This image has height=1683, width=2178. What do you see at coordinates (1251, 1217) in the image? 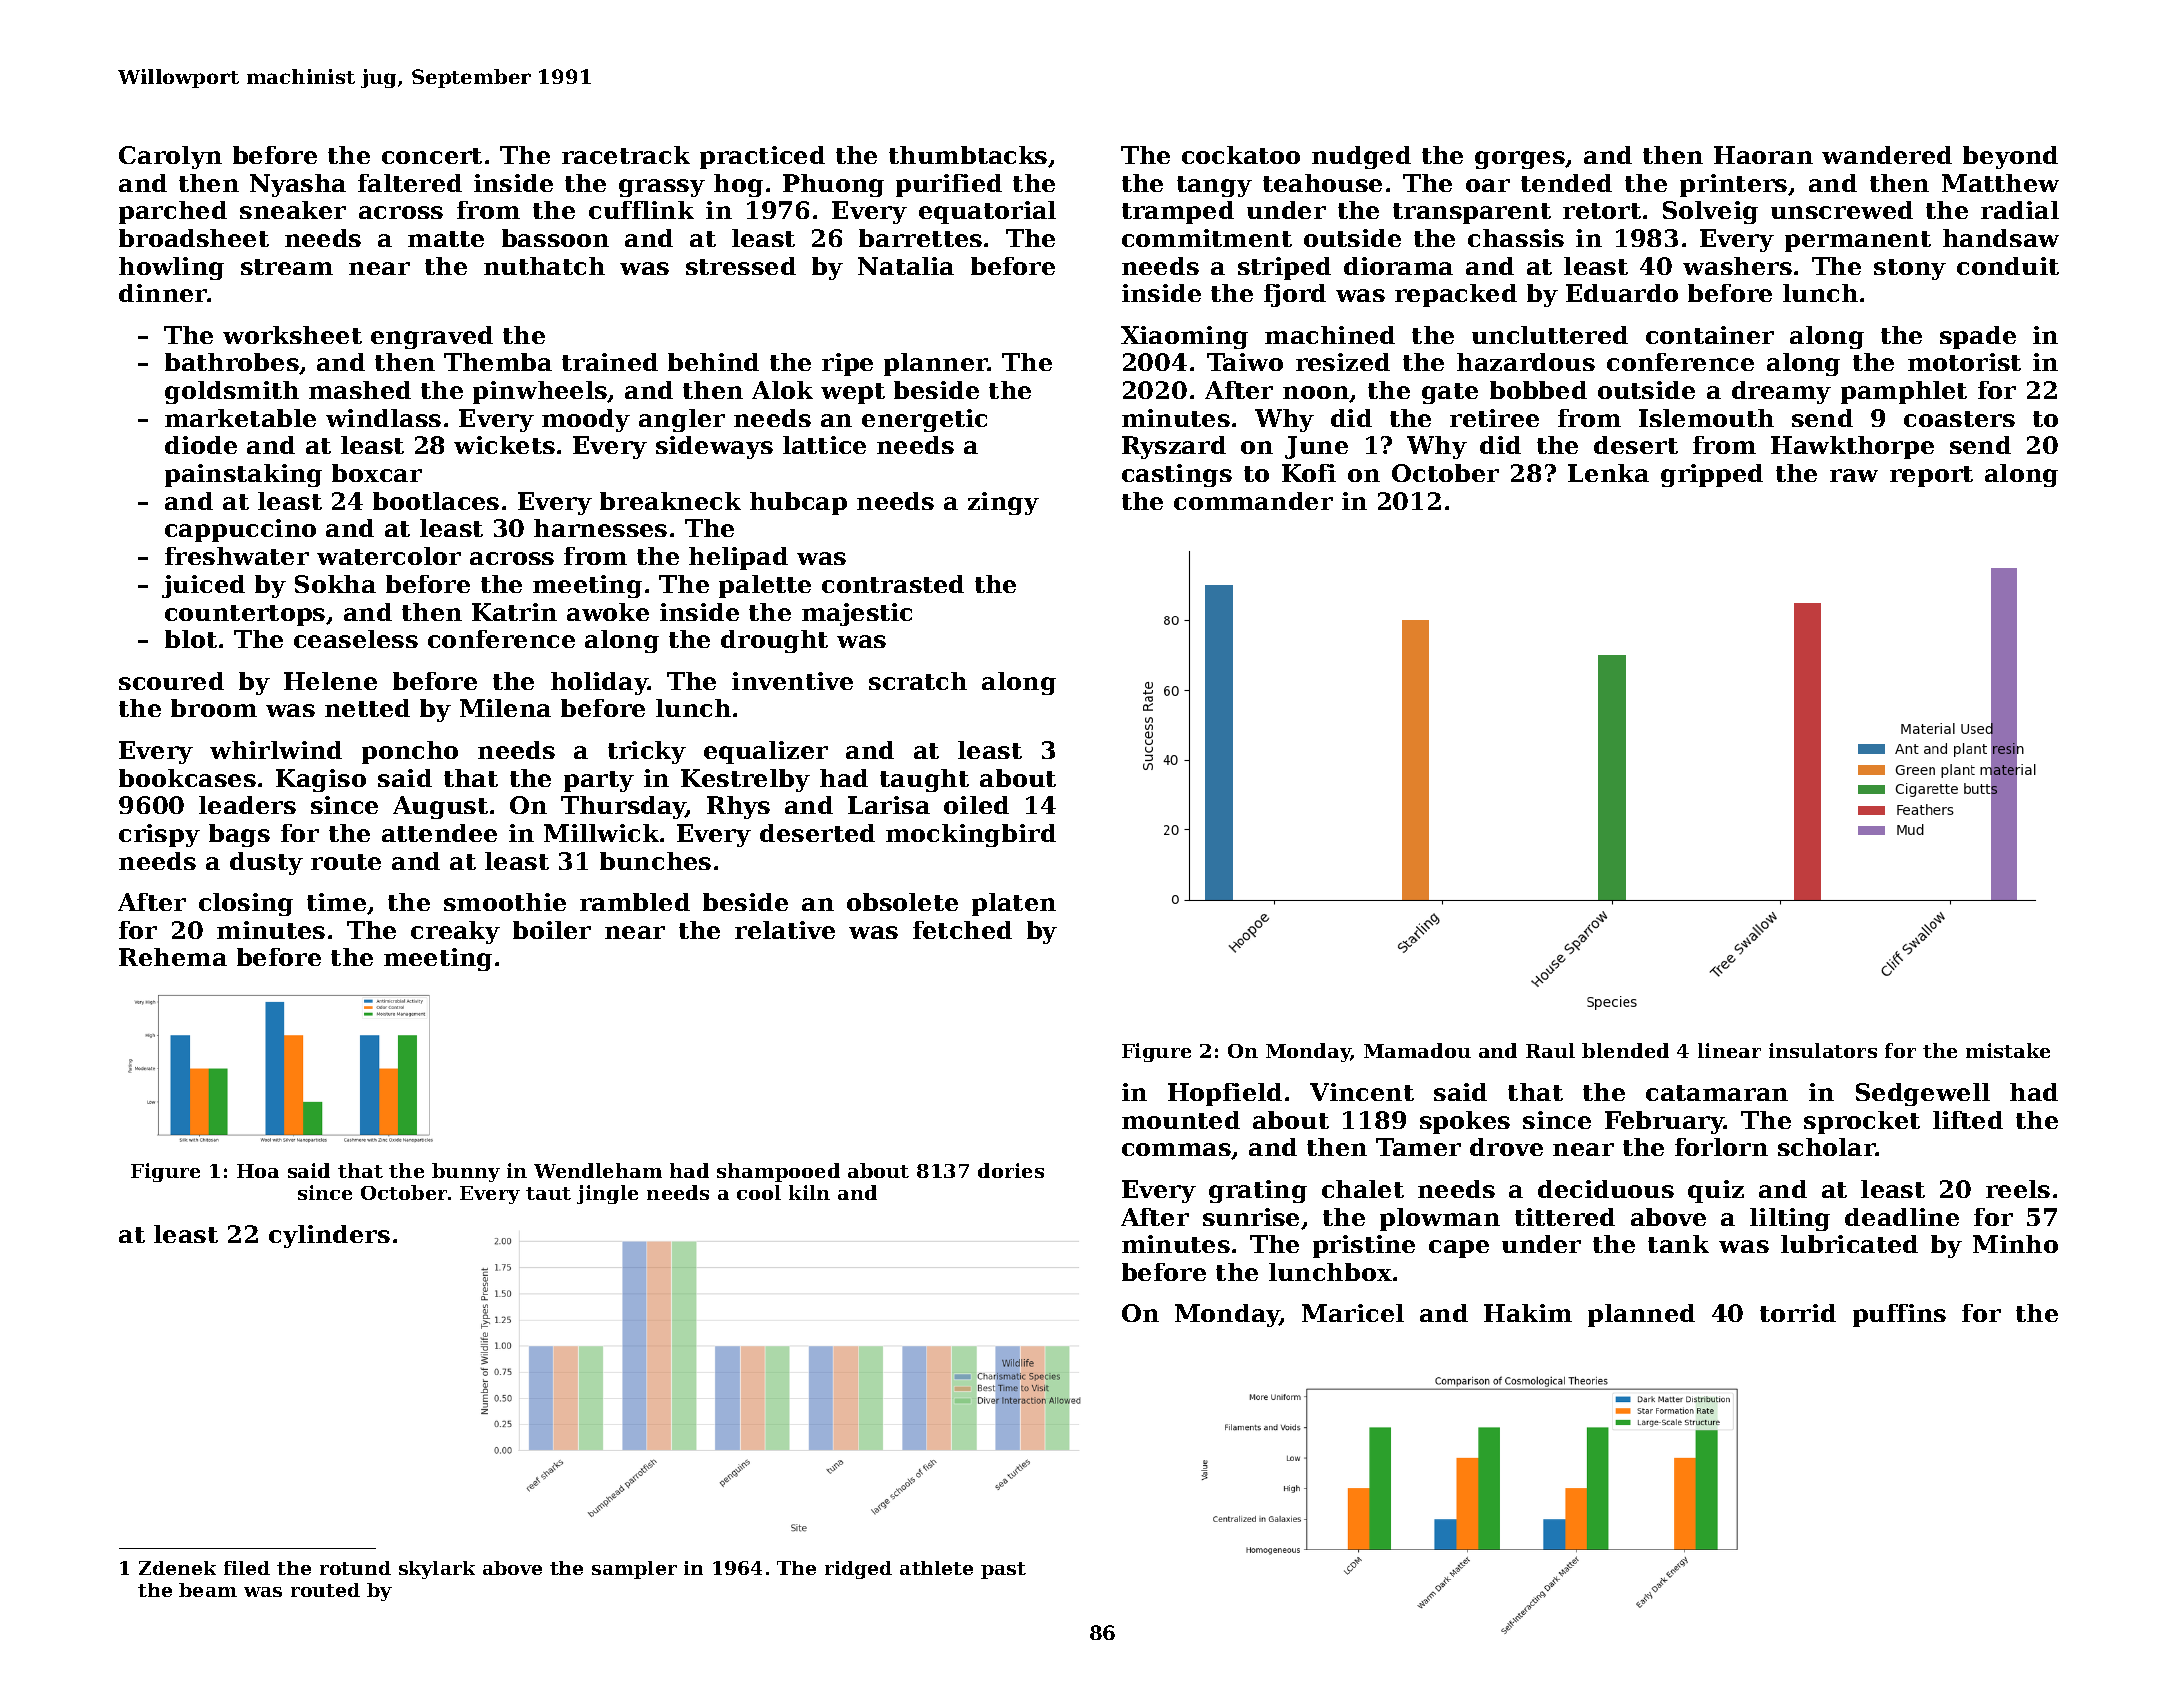
I see `sunrise` at bounding box center [1251, 1217].
